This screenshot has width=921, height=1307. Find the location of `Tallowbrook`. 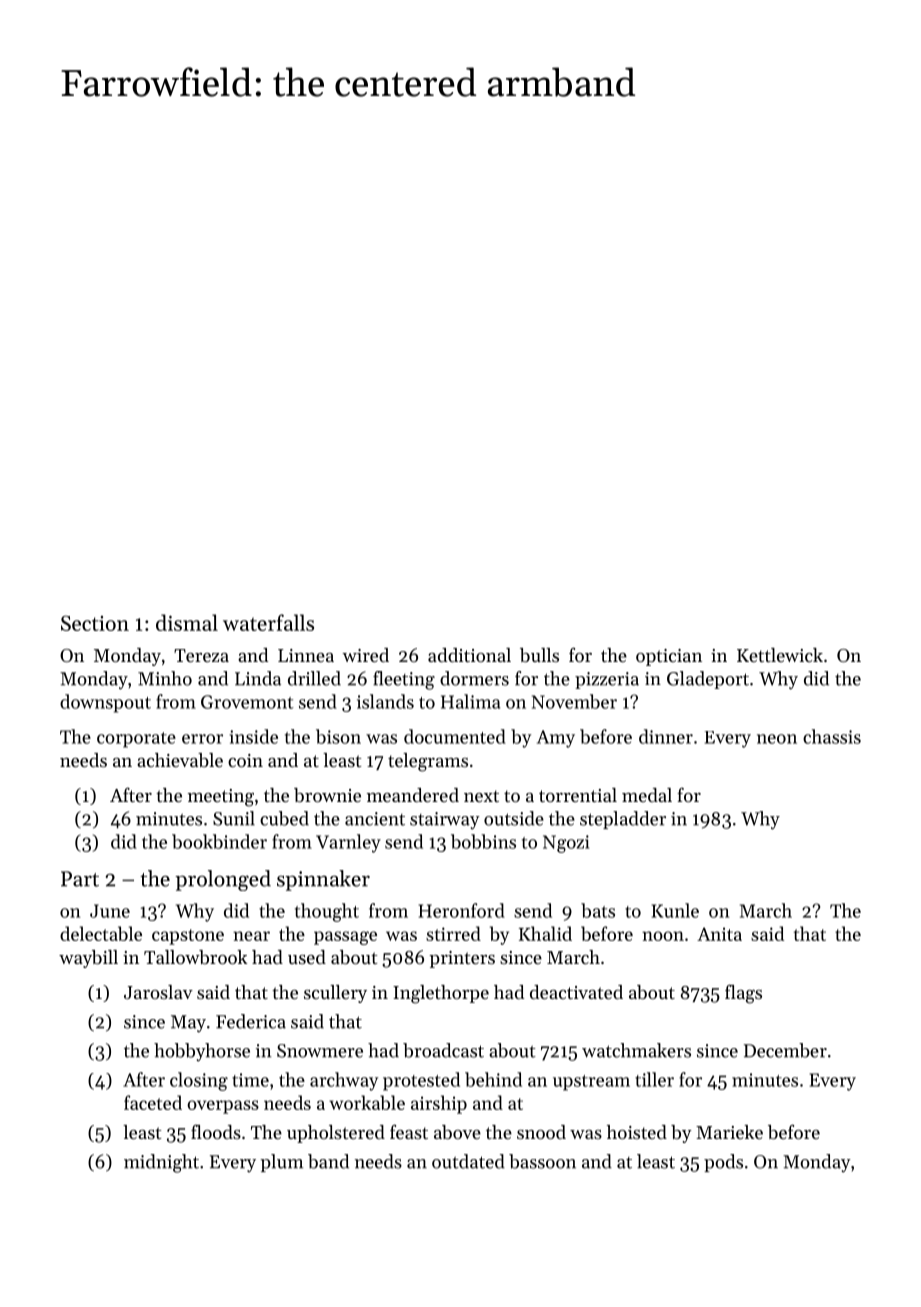

Tallowbrook is located at coordinates (195, 957).
